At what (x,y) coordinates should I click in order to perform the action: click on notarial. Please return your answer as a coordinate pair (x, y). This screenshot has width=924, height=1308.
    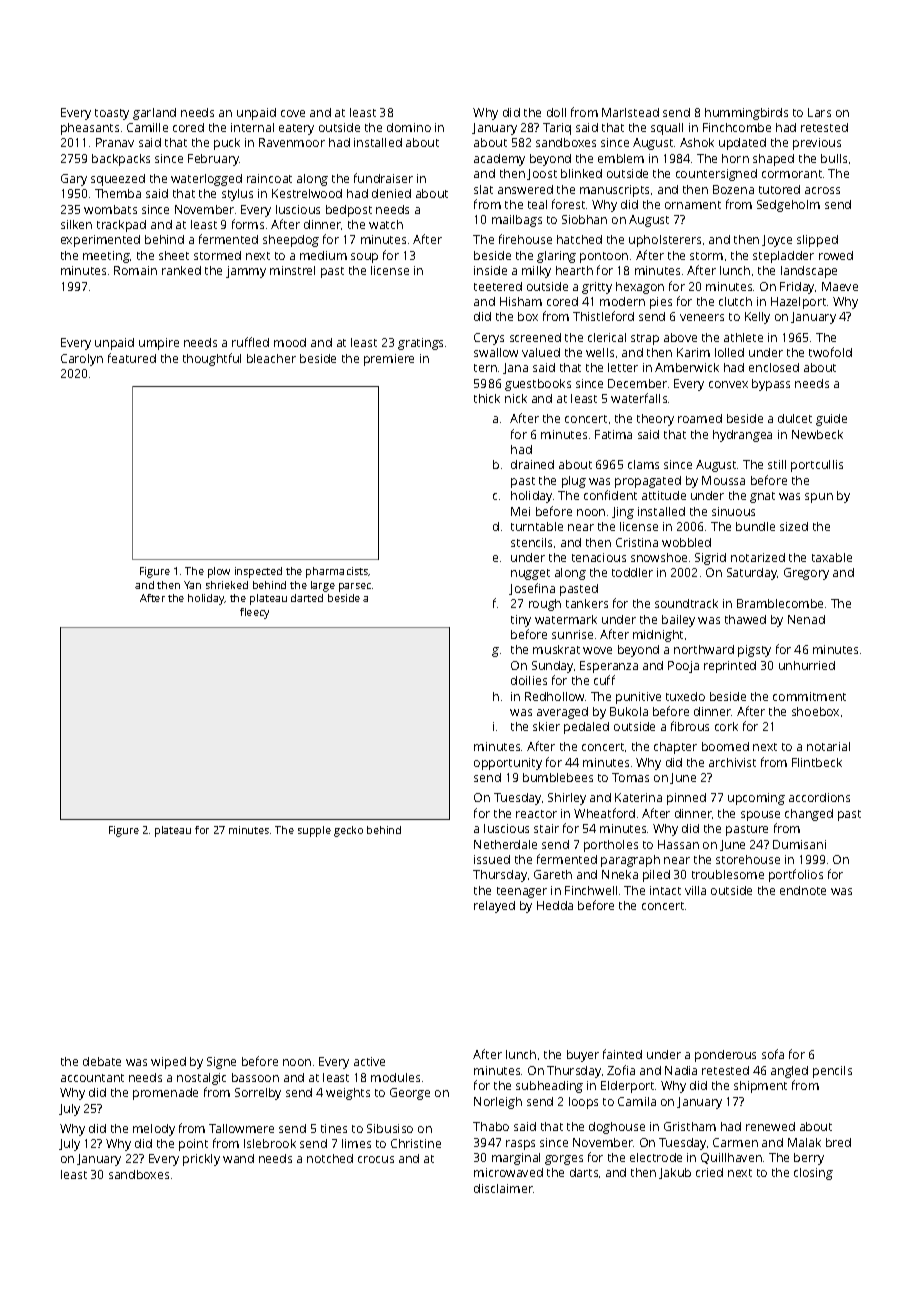
    Looking at the image, I should click on (828, 746).
